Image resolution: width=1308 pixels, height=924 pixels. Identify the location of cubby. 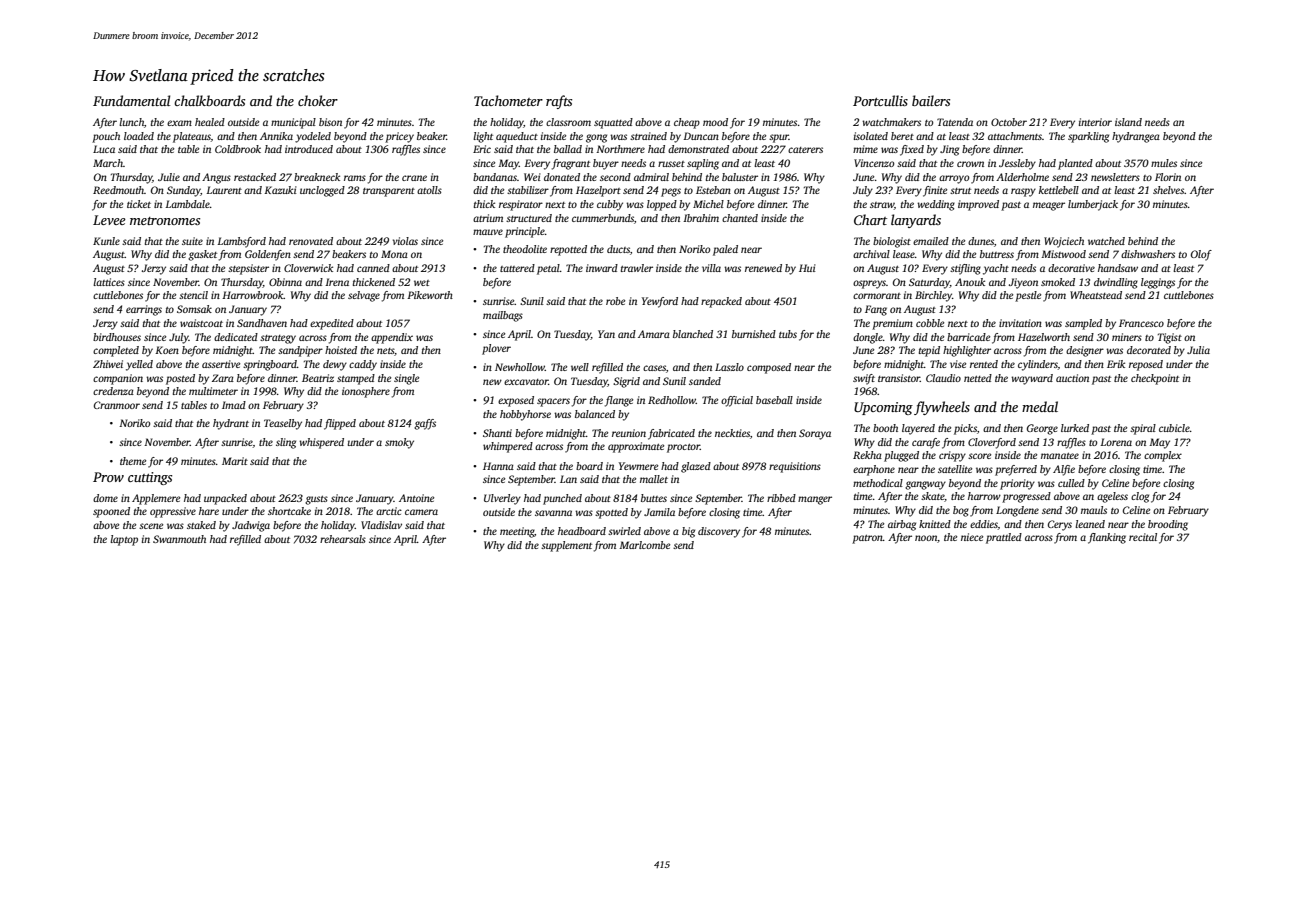
(610, 205).
